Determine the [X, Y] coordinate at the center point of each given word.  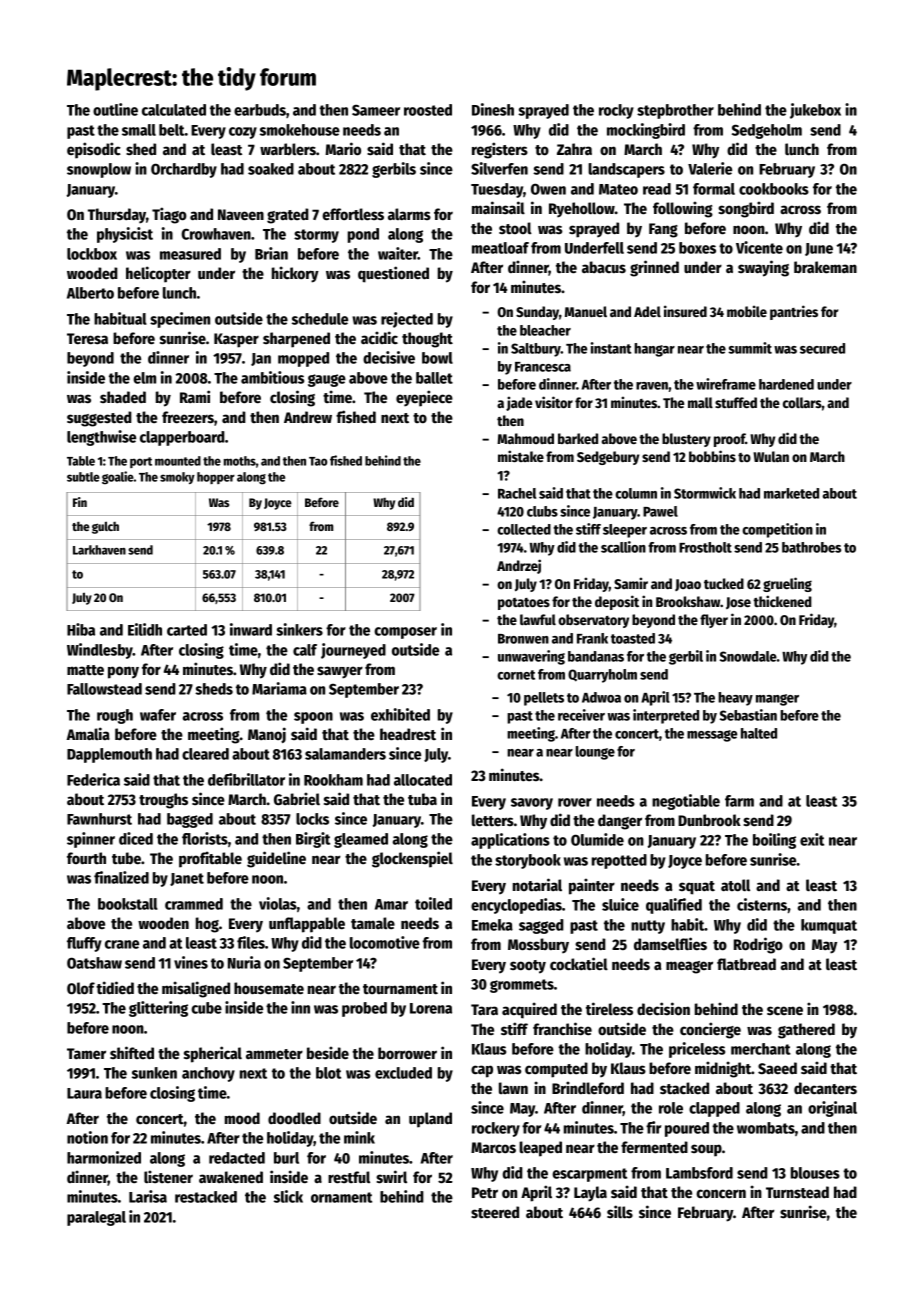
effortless [353, 214]
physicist [125, 235]
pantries [794, 312]
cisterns [762, 904]
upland [430, 1120]
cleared [205, 754]
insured [685, 311]
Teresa [87, 339]
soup [706, 1150]
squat [697, 888]
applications [510, 841]
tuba [422, 799]
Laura [84, 1093]
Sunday [537, 313]
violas [278, 903]
